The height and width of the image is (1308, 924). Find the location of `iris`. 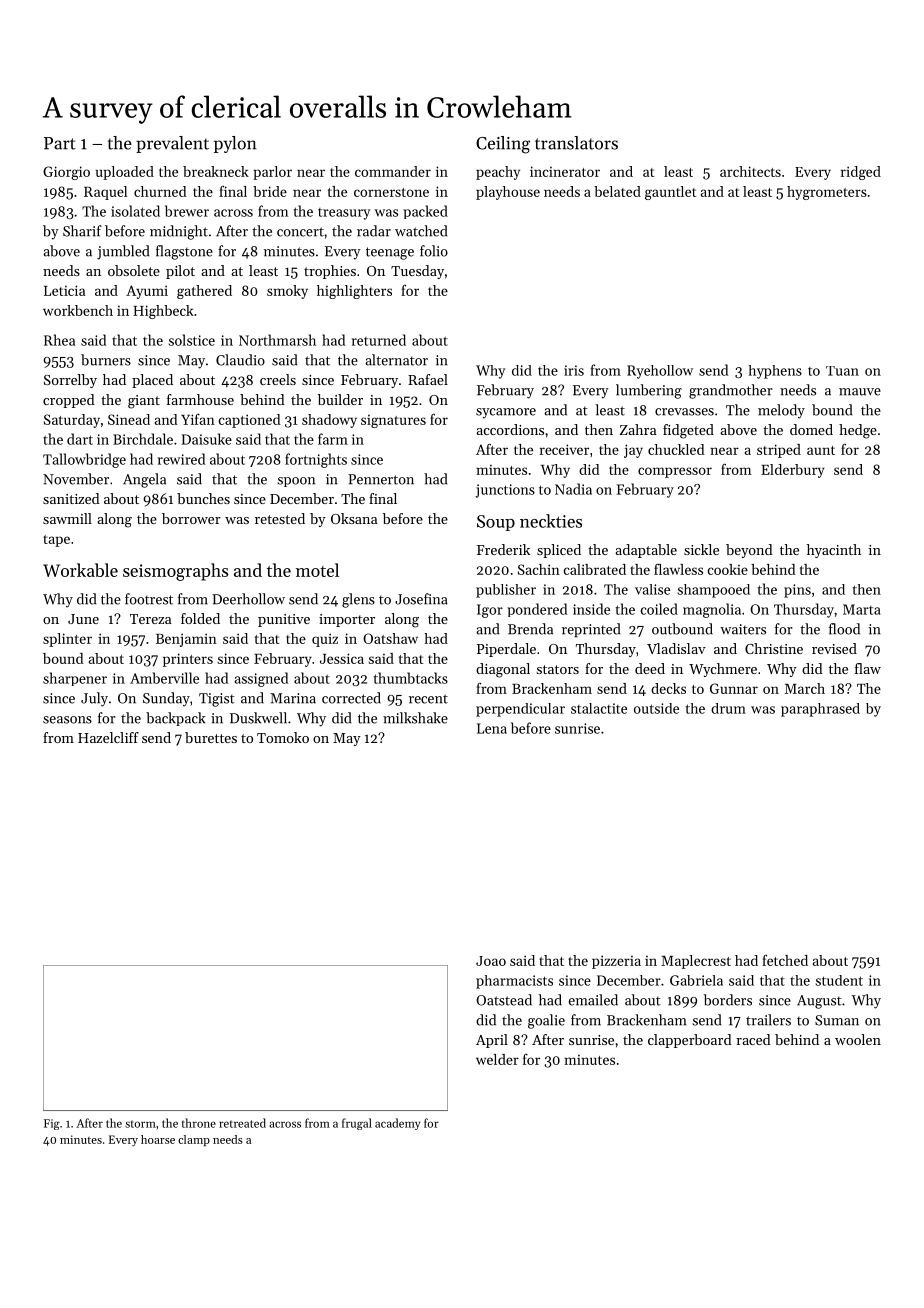

iris is located at coordinates (574, 370).
